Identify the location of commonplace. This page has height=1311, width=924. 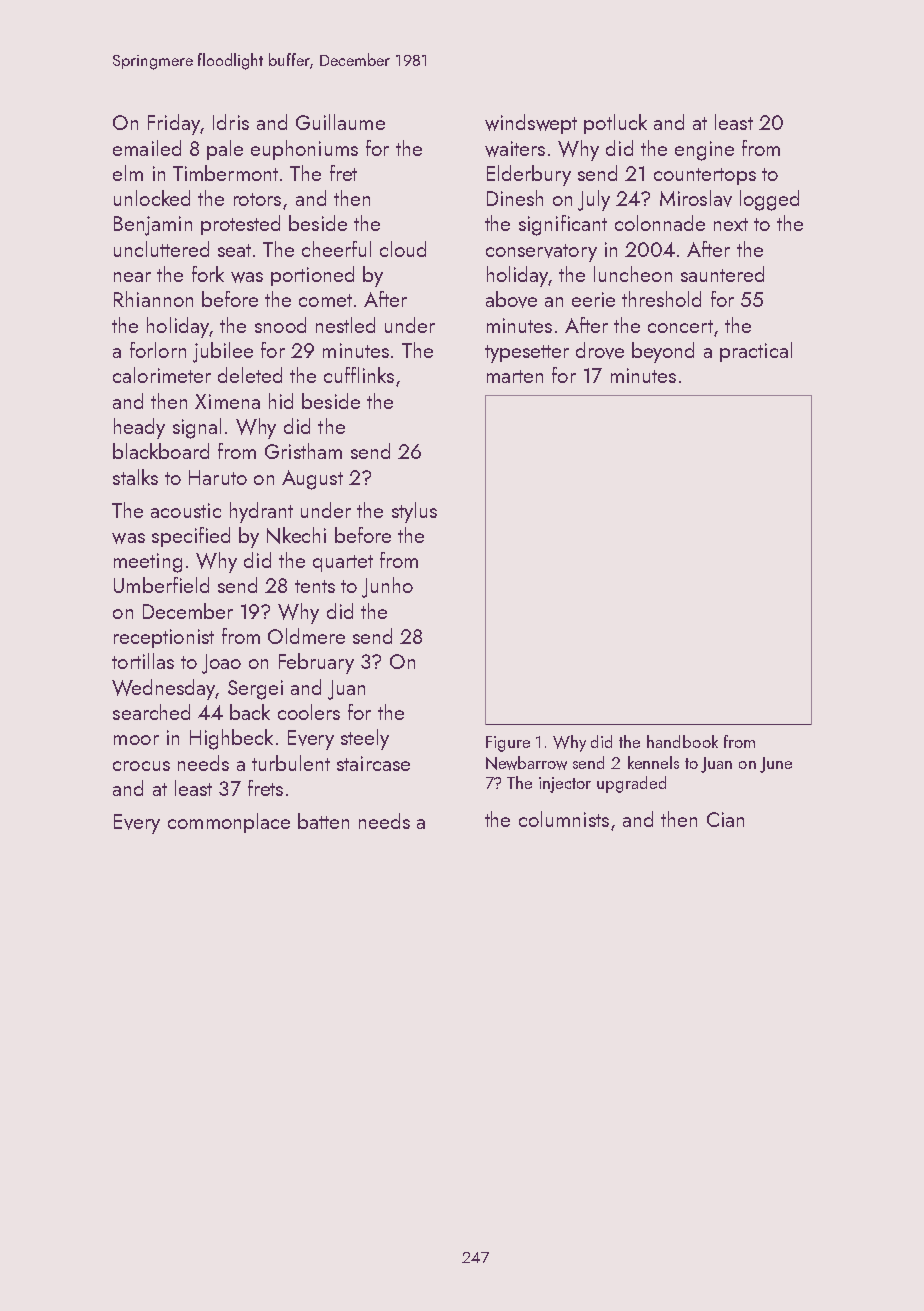
(229, 823).
